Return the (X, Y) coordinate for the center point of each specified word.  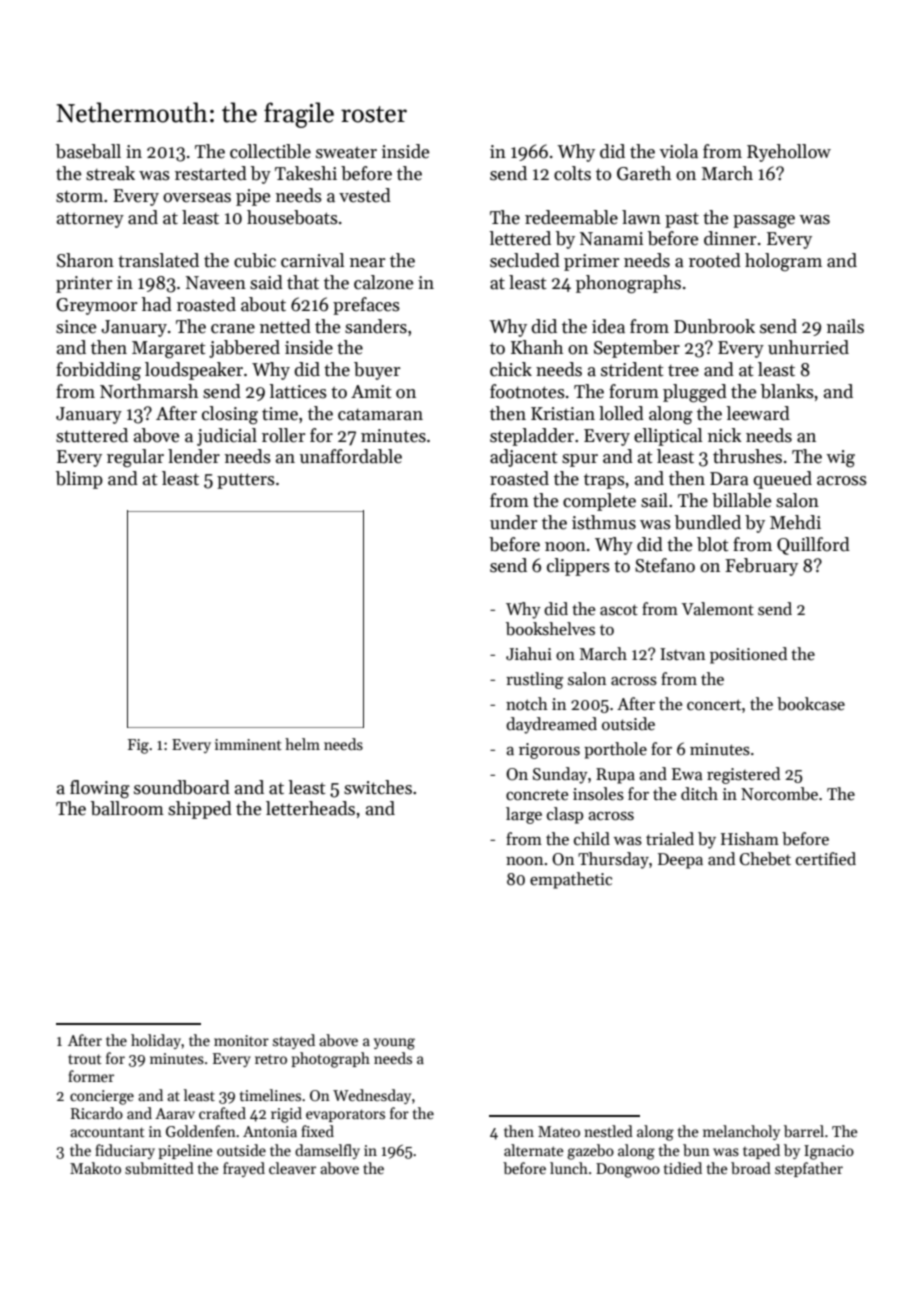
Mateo (559, 1131)
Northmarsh (149, 391)
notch (527, 704)
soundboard (182, 787)
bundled (708, 522)
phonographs (628, 284)
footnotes (527, 391)
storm (79, 197)
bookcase (811, 704)
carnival (312, 260)
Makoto (95, 1168)
